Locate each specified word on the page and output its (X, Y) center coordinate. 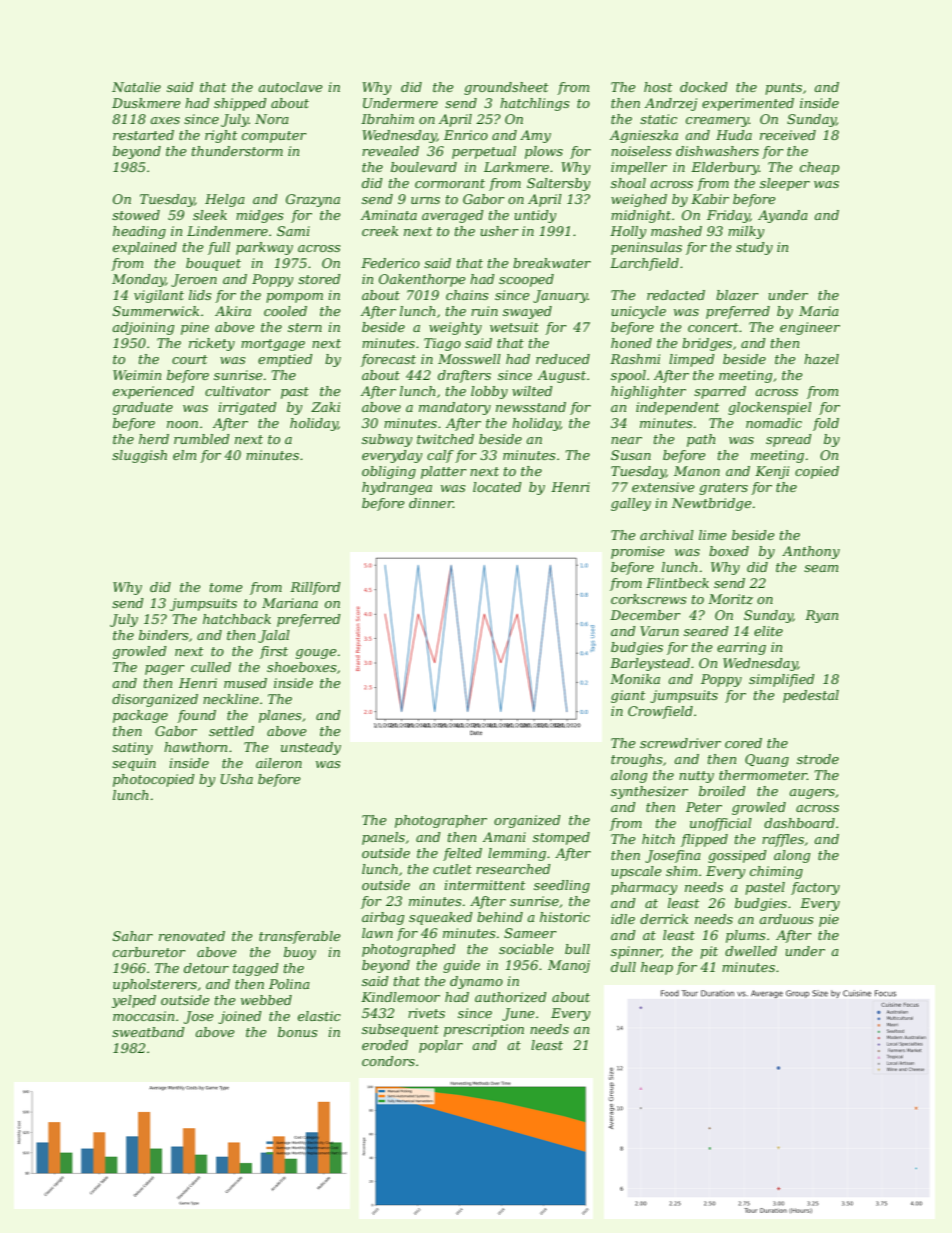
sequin (134, 764)
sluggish (139, 456)
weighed (639, 200)
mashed (676, 231)
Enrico (466, 135)
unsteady (311, 748)
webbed (266, 1000)
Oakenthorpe (422, 280)
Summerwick (156, 311)
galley (631, 504)
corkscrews (648, 599)
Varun (659, 631)
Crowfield (660, 712)
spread (789, 440)
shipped (240, 104)
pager (165, 670)
